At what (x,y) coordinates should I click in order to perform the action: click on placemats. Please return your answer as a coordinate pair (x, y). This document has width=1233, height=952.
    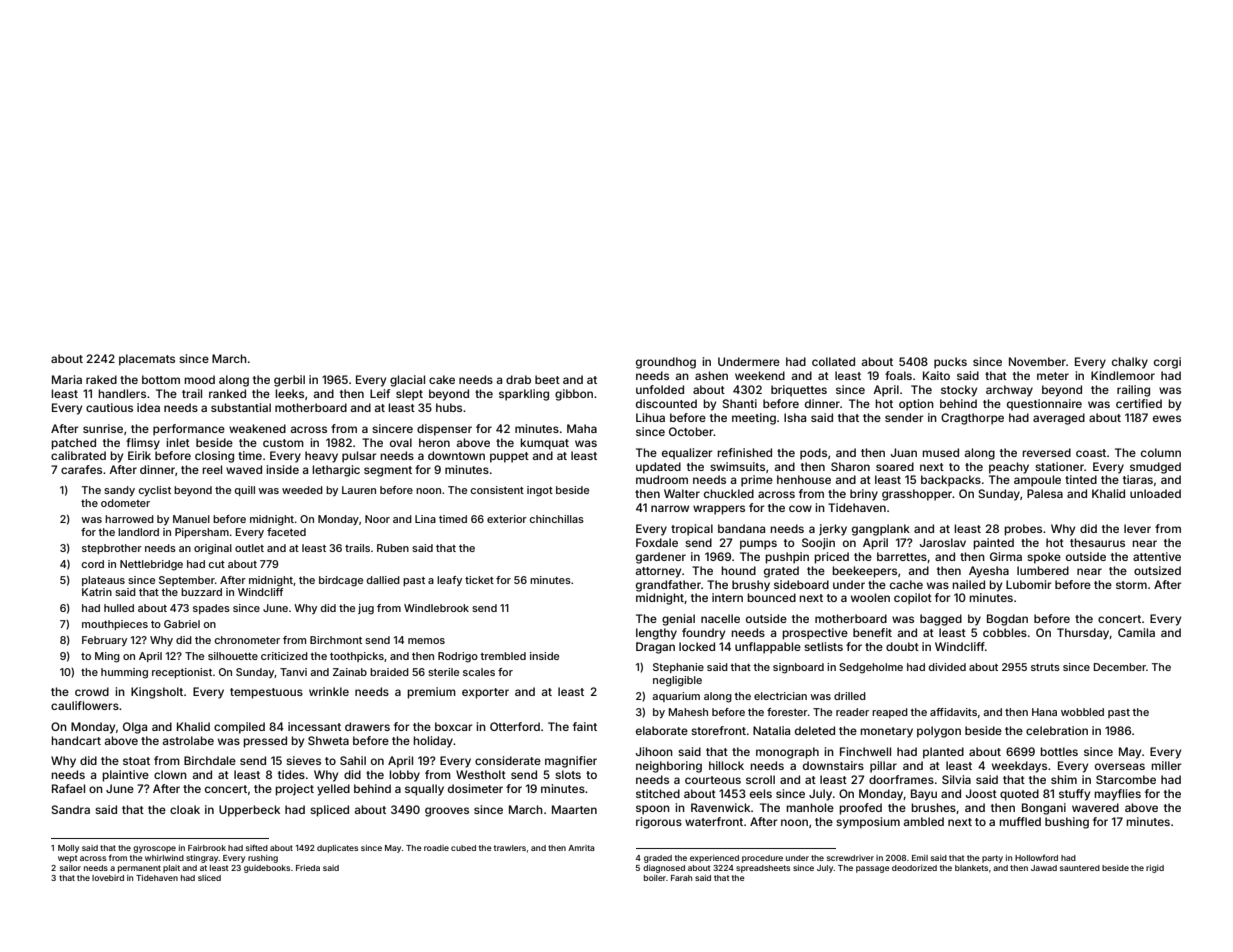
    Looking at the image, I should click on (147, 360).
